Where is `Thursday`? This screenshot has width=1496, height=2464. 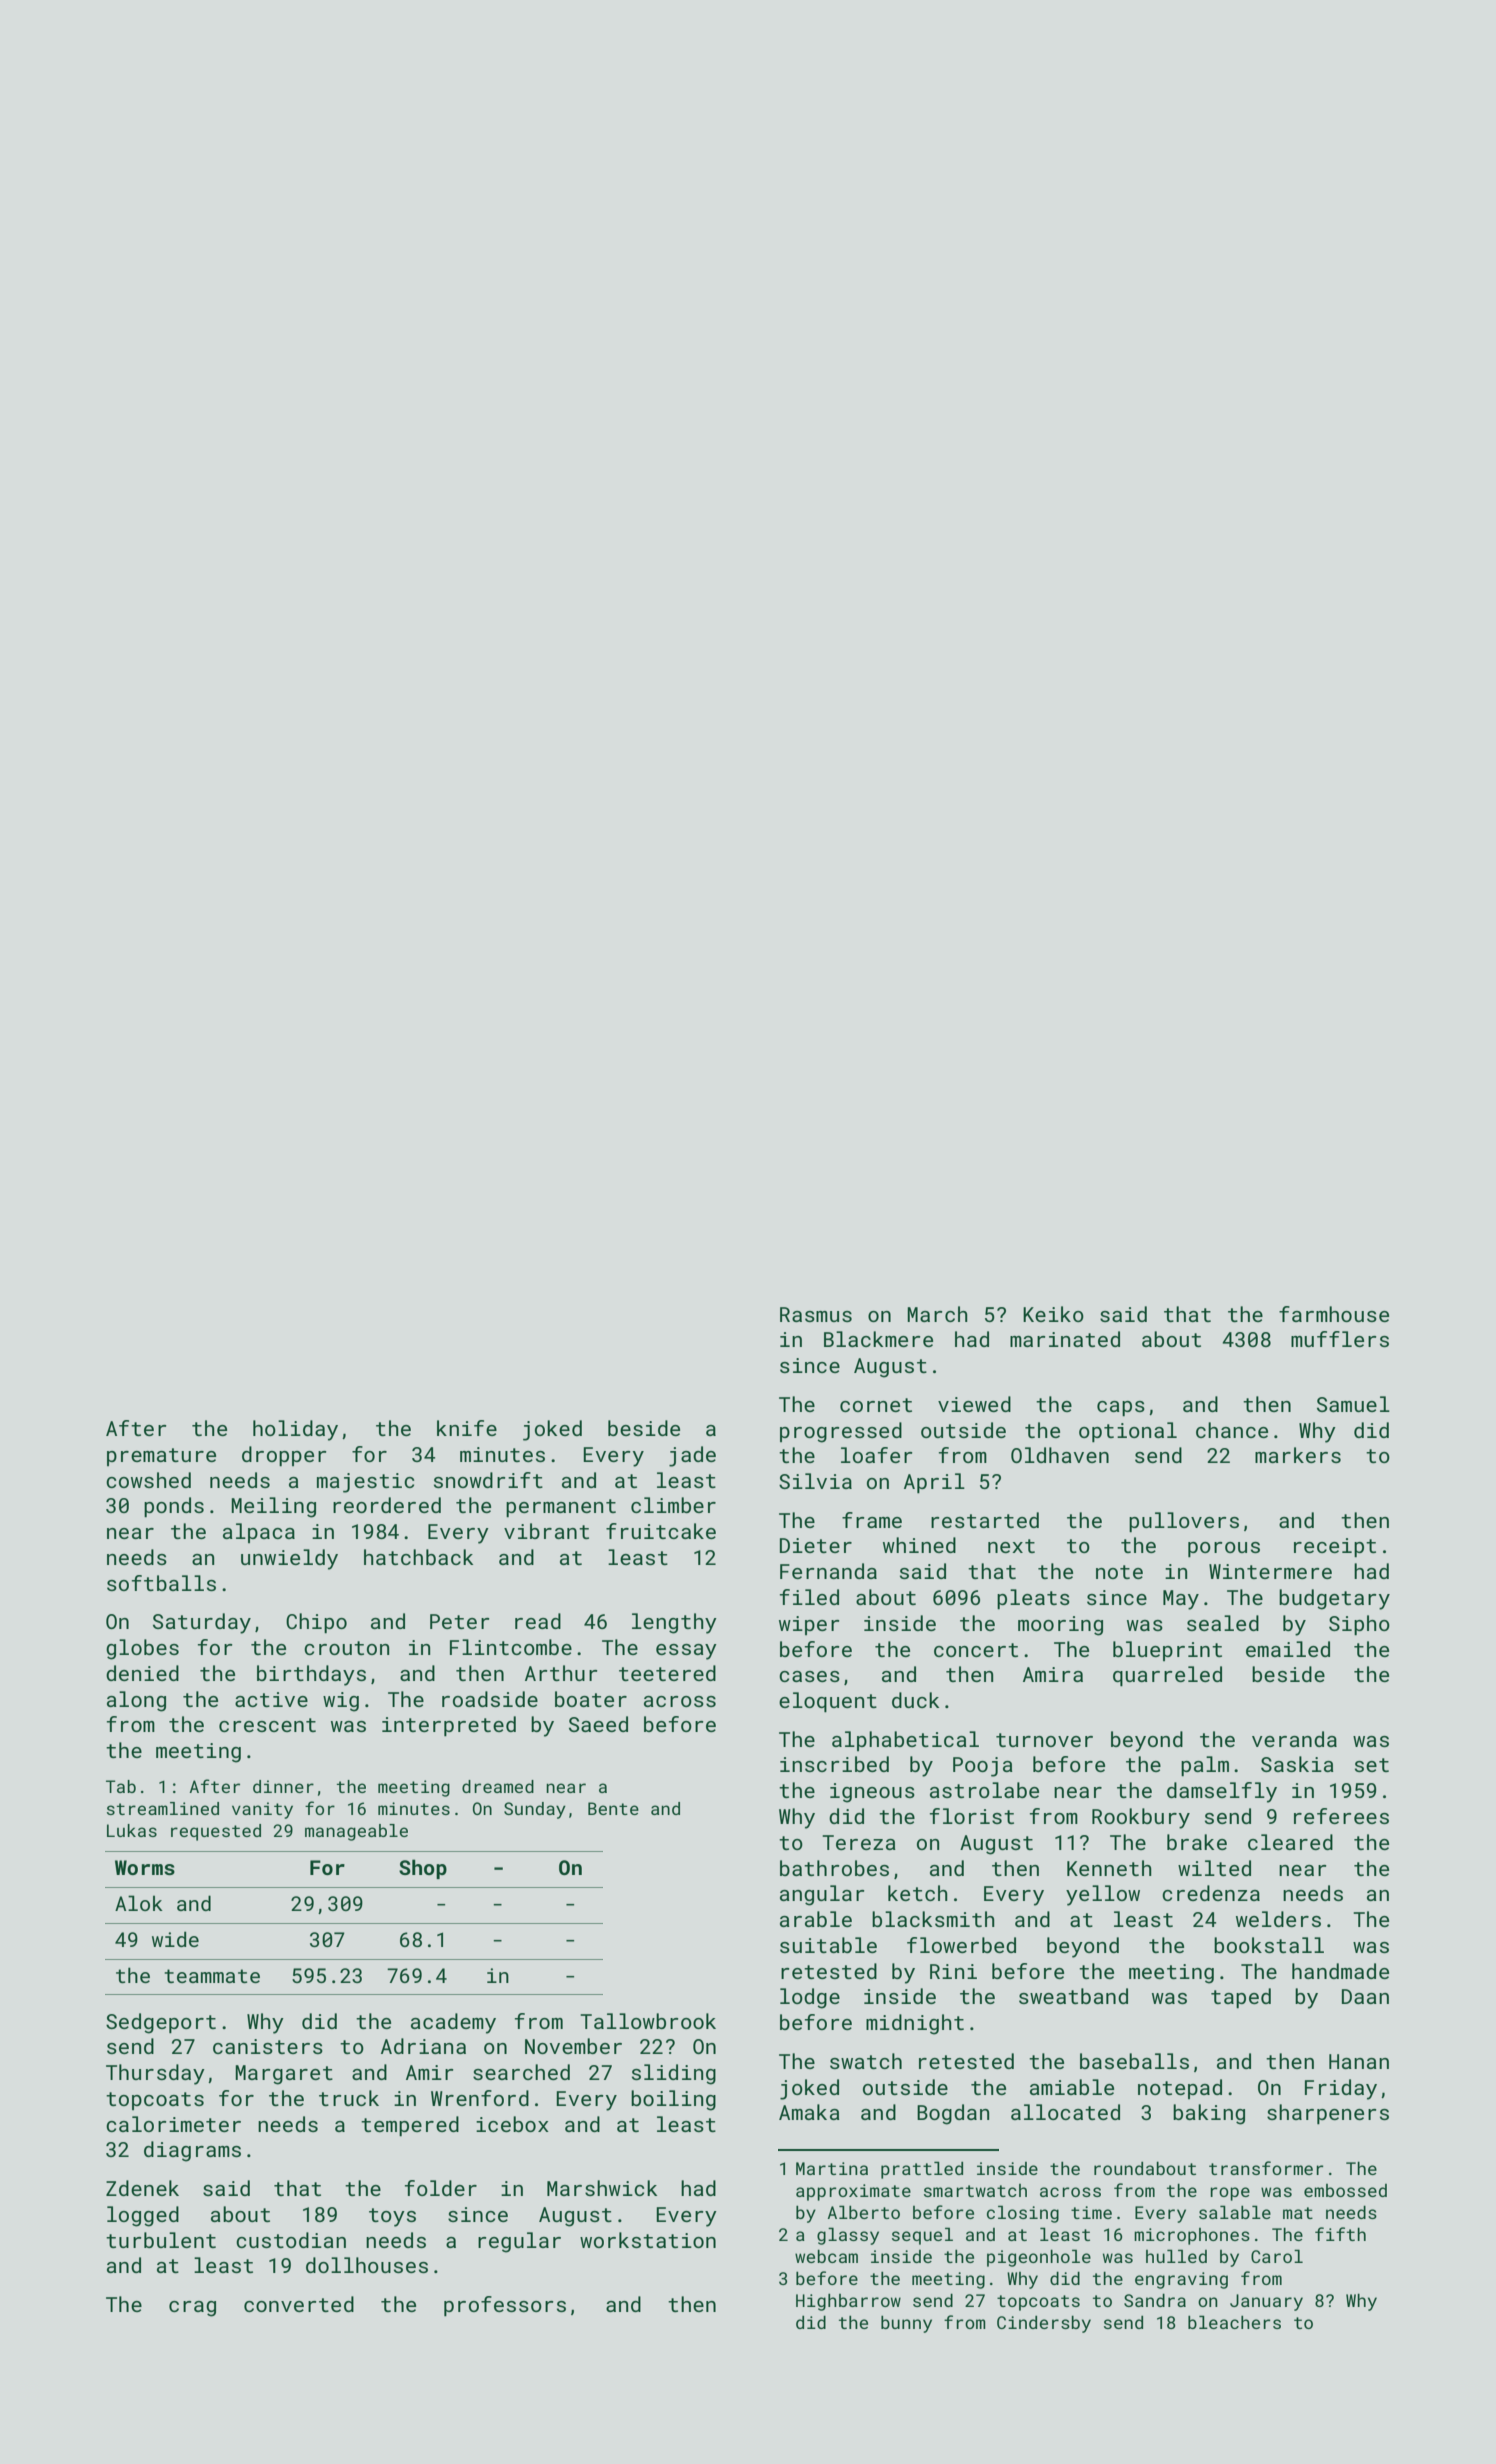 Thursday is located at coordinates (155, 2074).
